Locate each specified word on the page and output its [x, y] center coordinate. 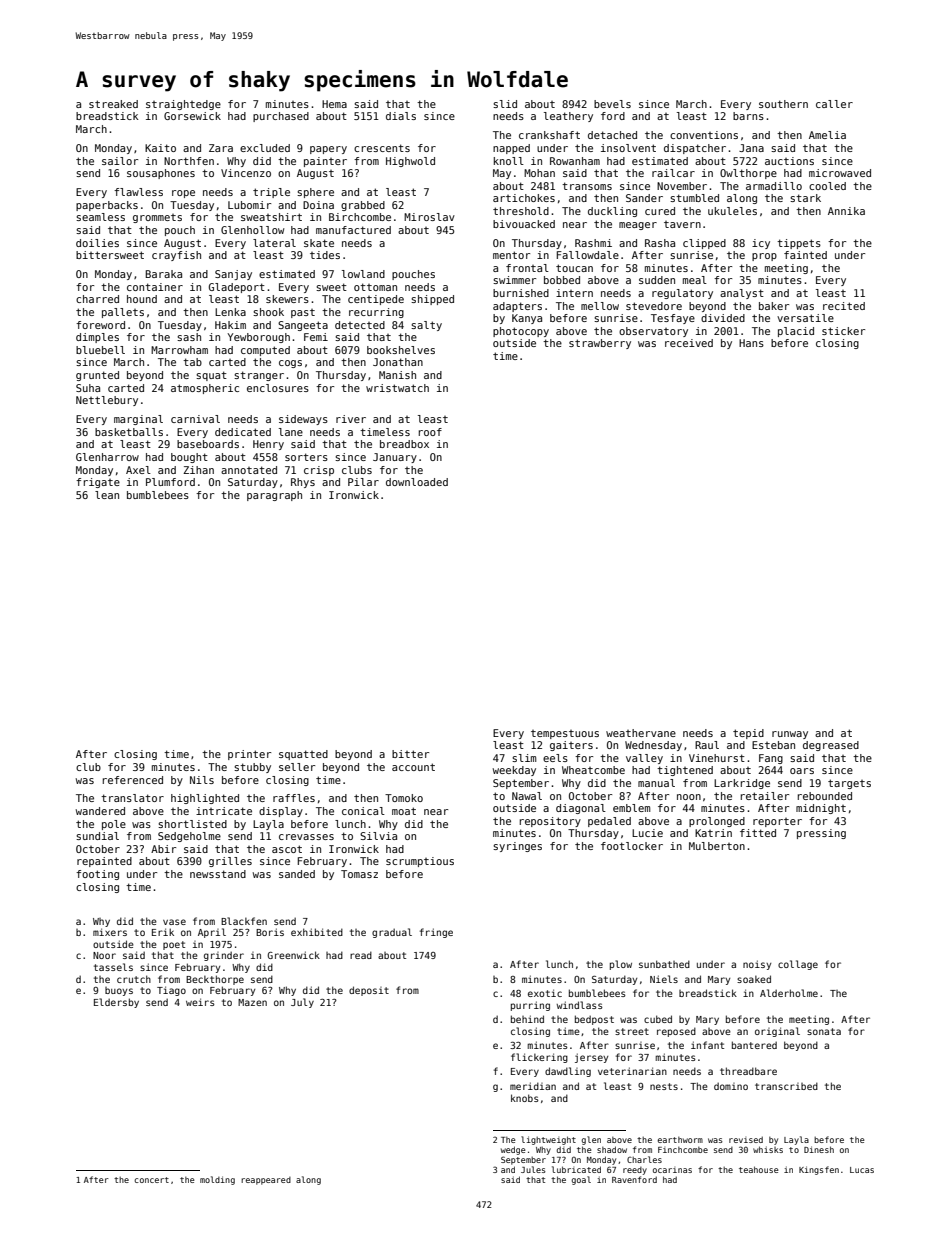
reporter [777, 822]
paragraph [274, 496]
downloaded [417, 482]
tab [192, 362]
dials [401, 116]
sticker [843, 331]
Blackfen [244, 921]
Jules [533, 1169]
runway [790, 735]
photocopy [521, 332]
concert [151, 1180]
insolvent [628, 148]
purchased [281, 117]
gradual [392, 933]
